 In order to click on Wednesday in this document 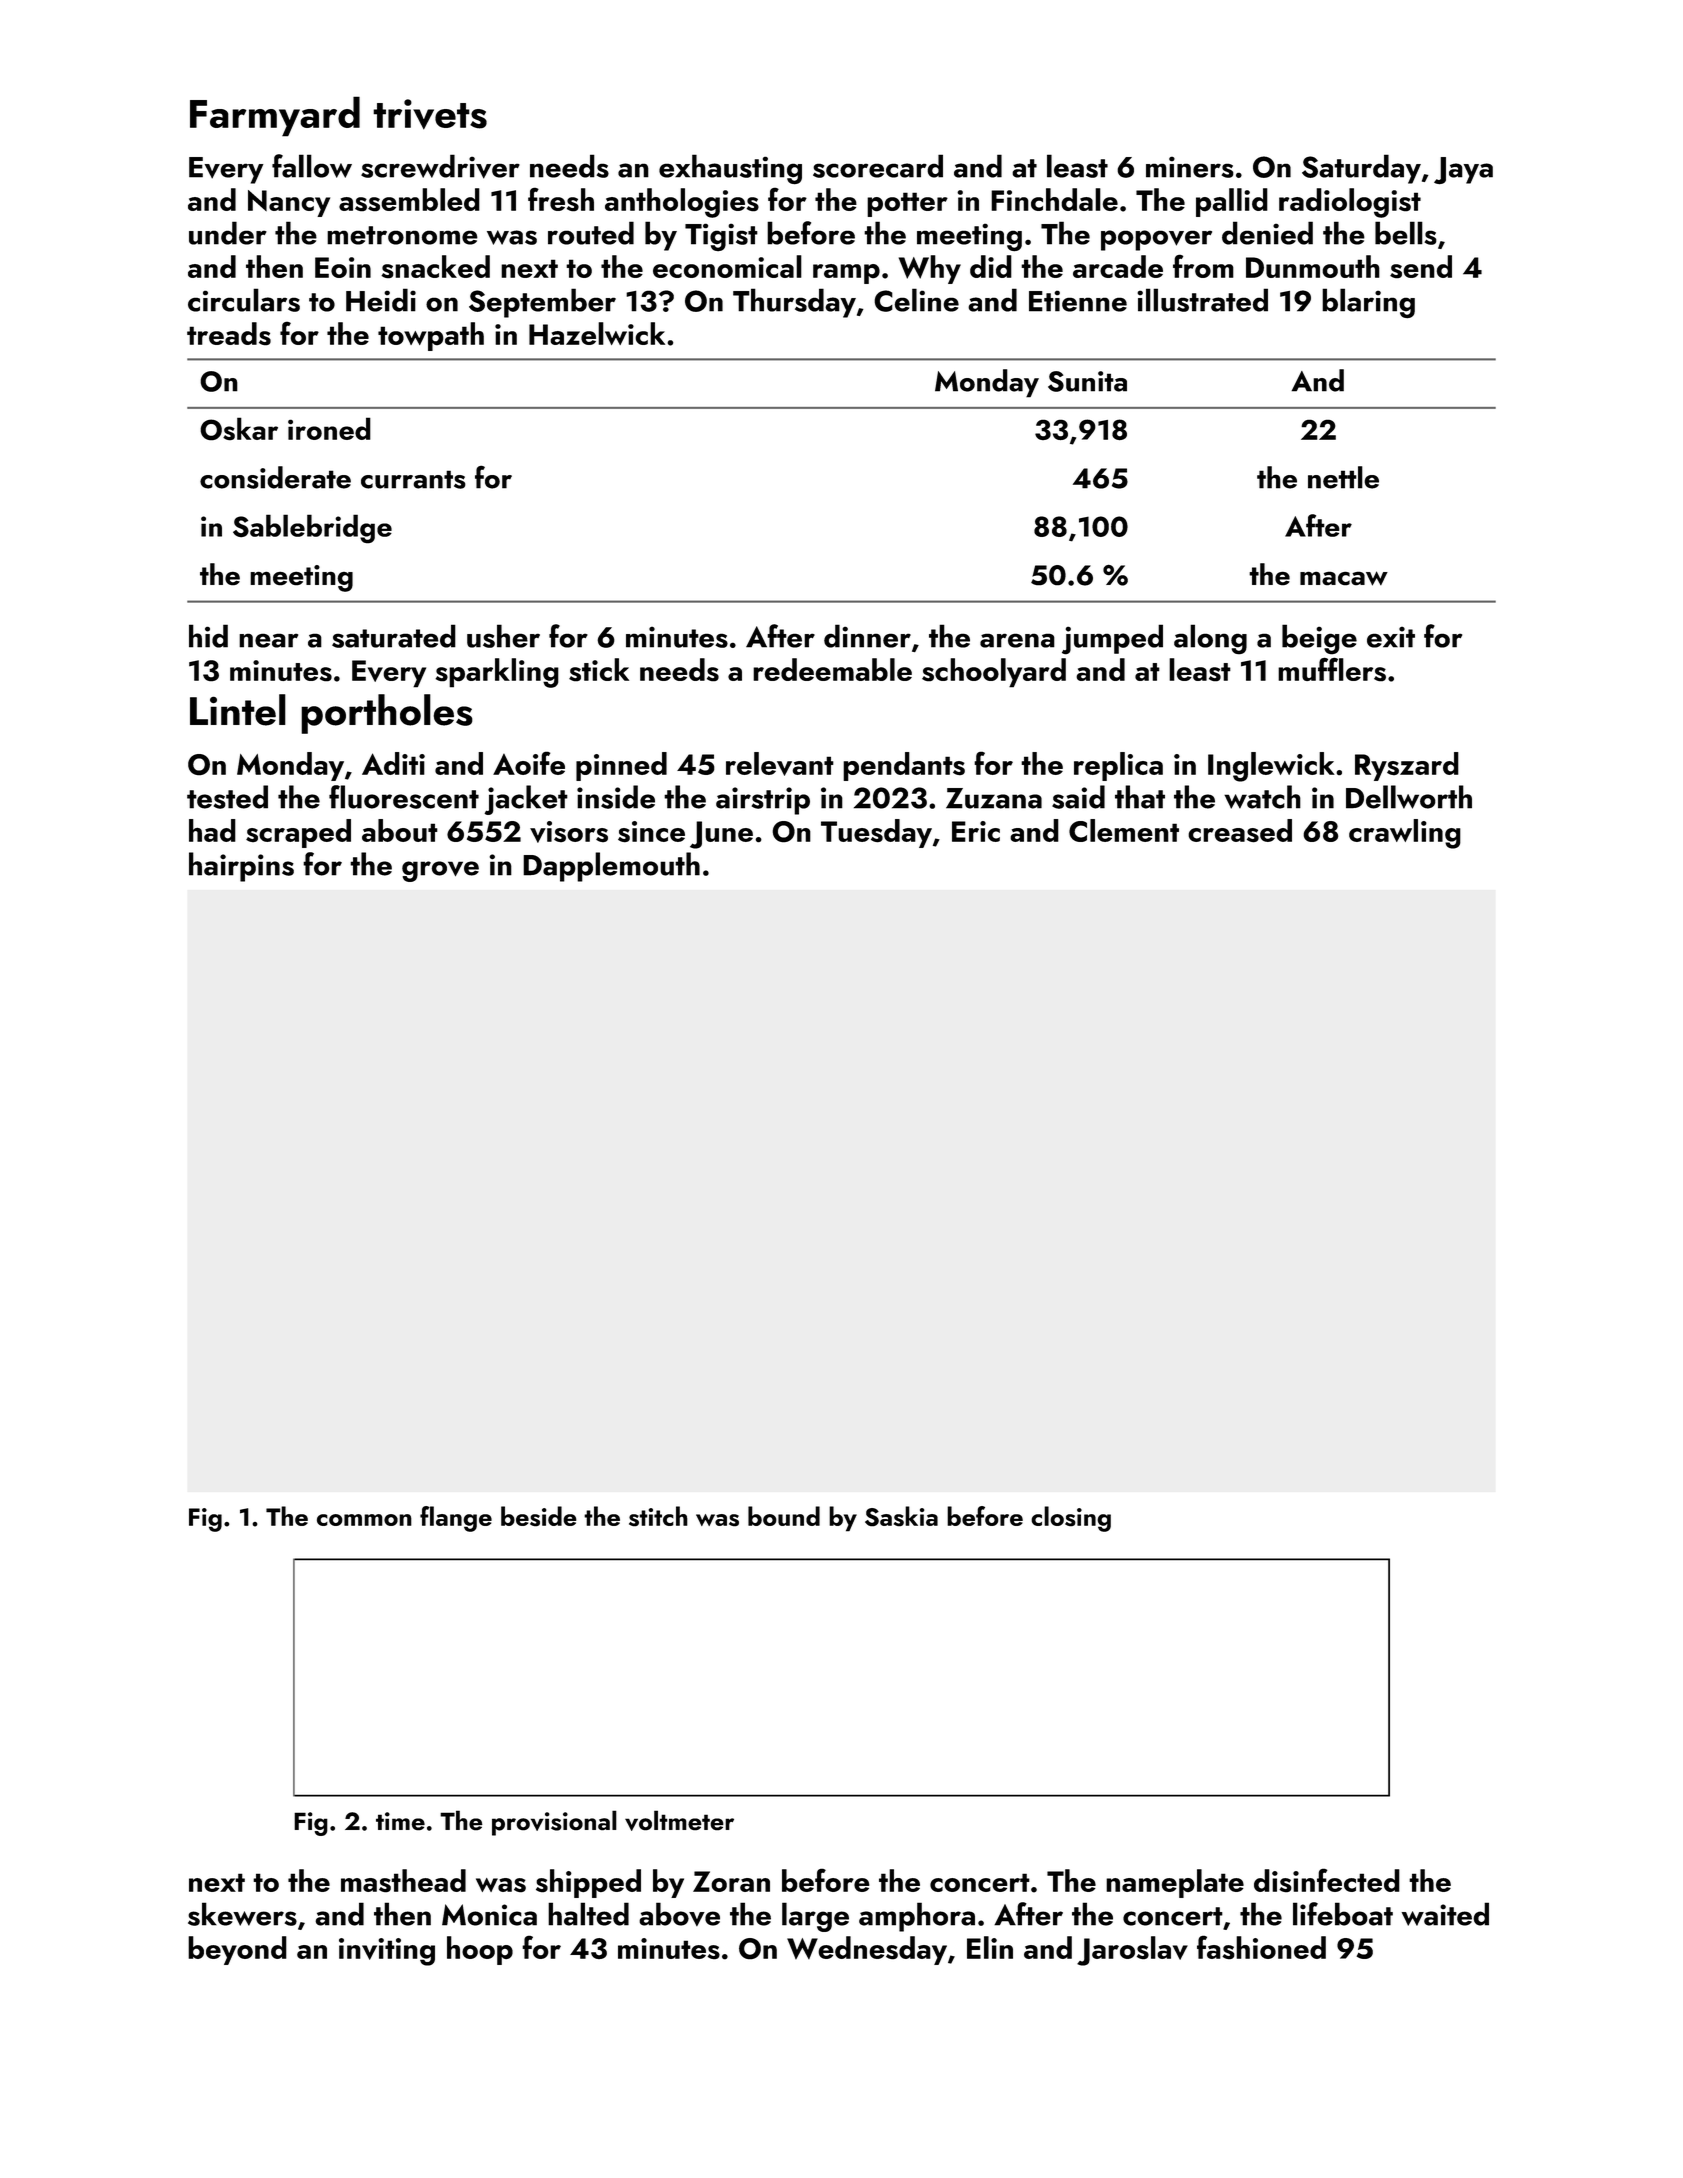, I will do `click(867, 1950)`.
